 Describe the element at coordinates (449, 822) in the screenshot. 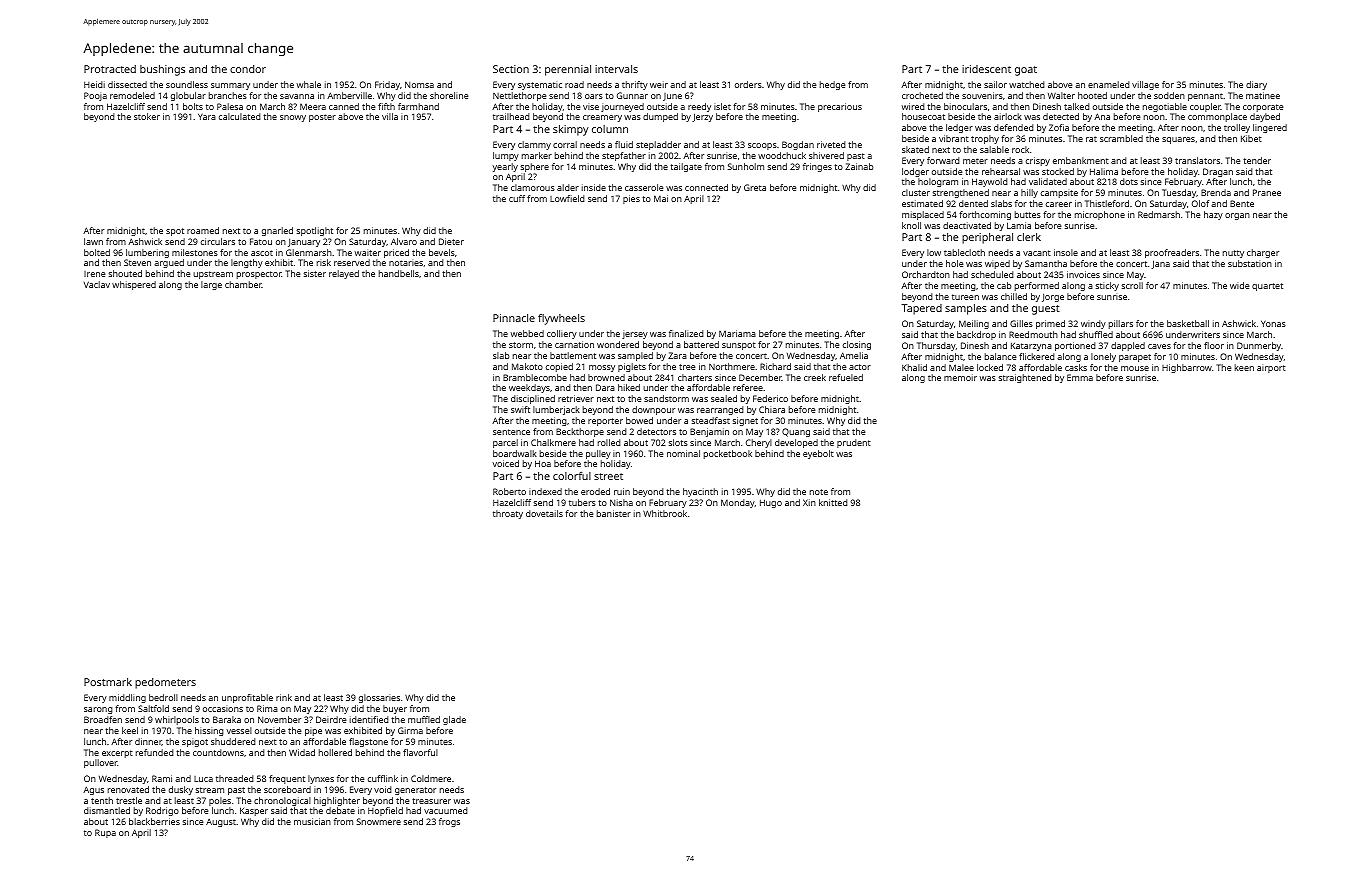

I see `frogs` at that location.
